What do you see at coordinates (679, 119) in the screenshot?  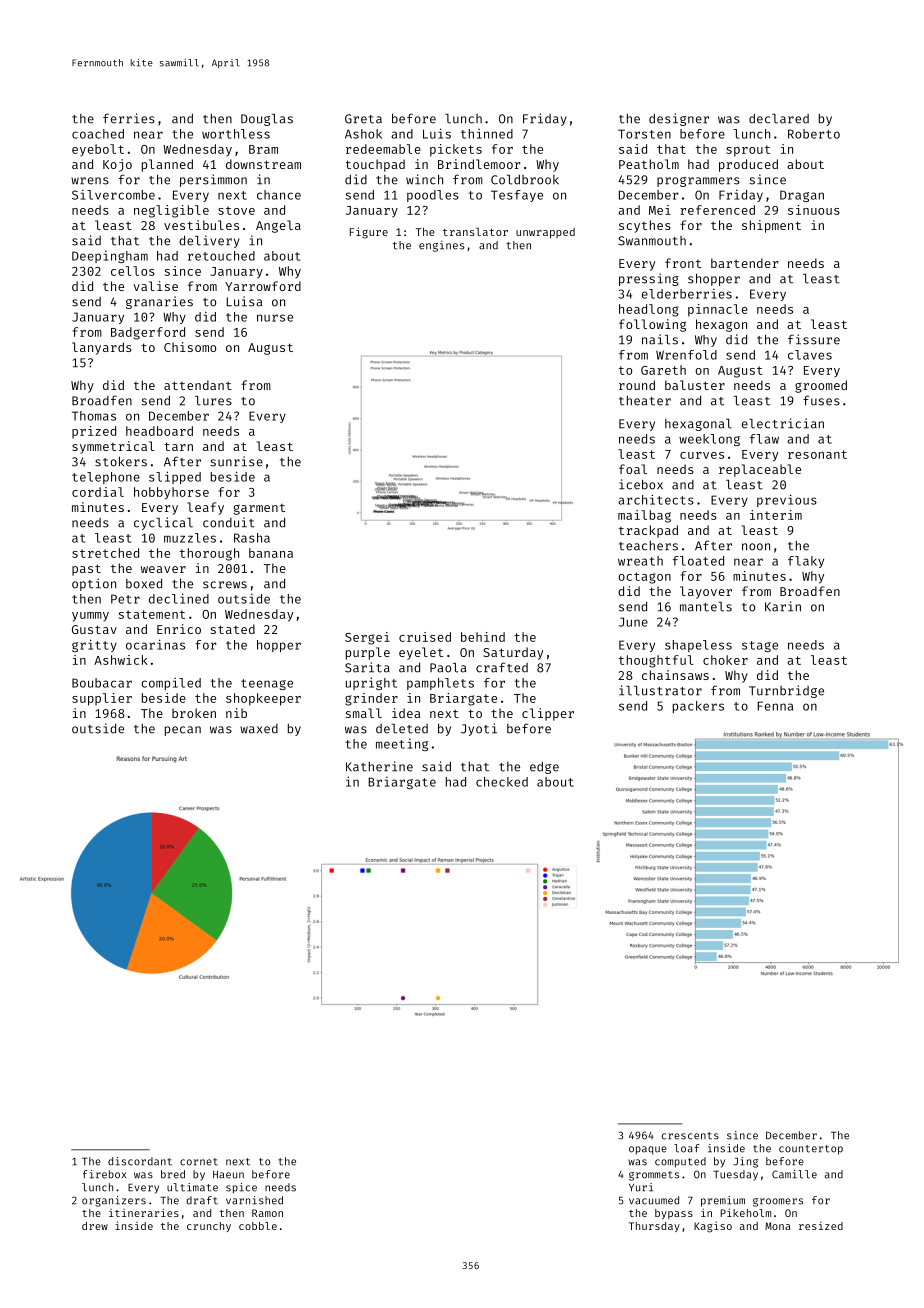 I see `designer` at bounding box center [679, 119].
